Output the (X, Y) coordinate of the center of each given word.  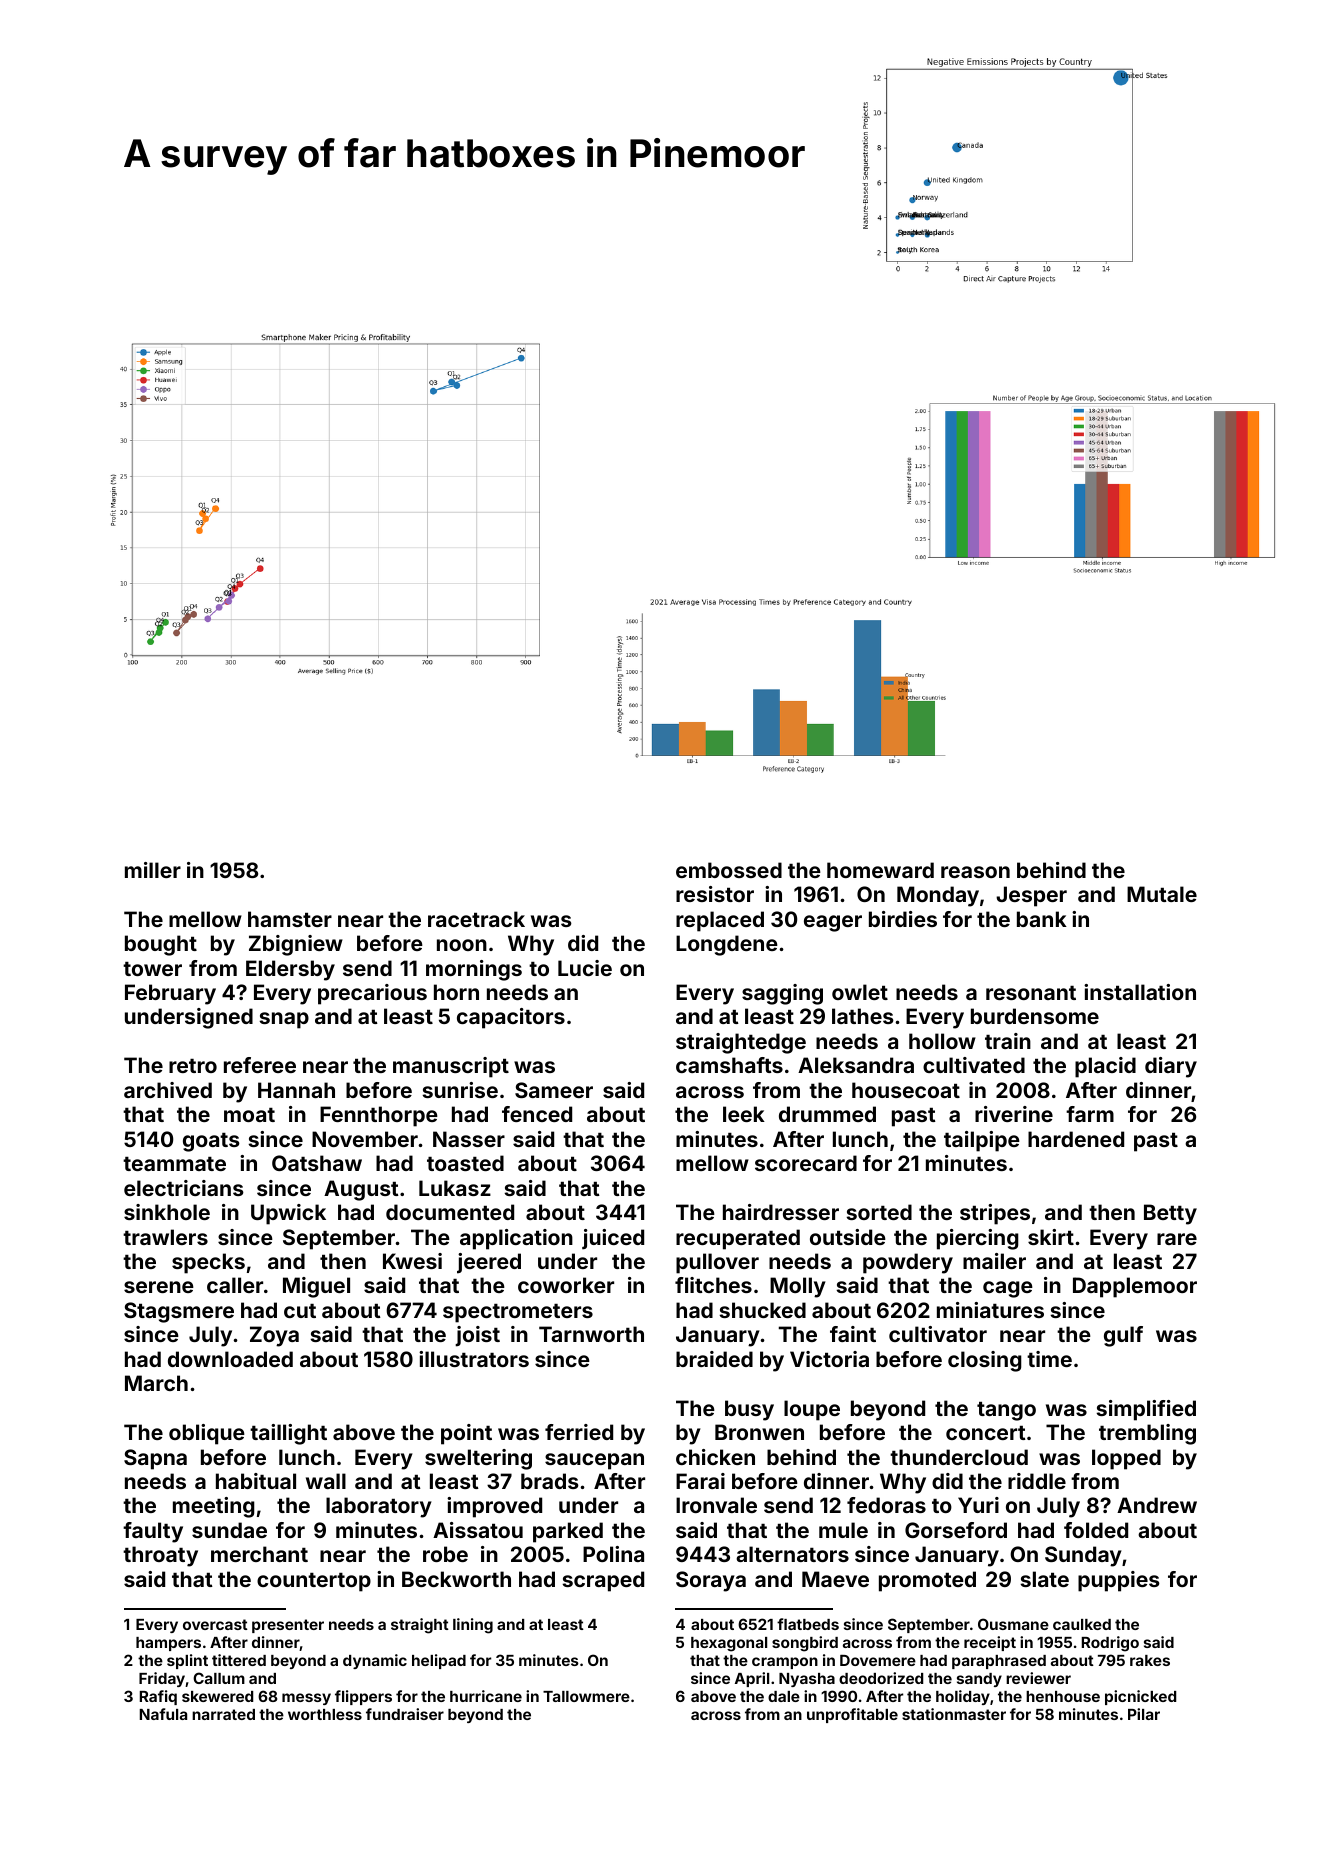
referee (260, 1065)
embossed (729, 870)
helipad (439, 1661)
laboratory (379, 1507)
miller (153, 870)
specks (208, 1263)
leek (744, 1114)
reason (975, 872)
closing (985, 1361)
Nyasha (807, 1680)
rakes (1150, 1660)
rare (1177, 1239)
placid (1105, 1067)
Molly (798, 1287)
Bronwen (759, 1432)
